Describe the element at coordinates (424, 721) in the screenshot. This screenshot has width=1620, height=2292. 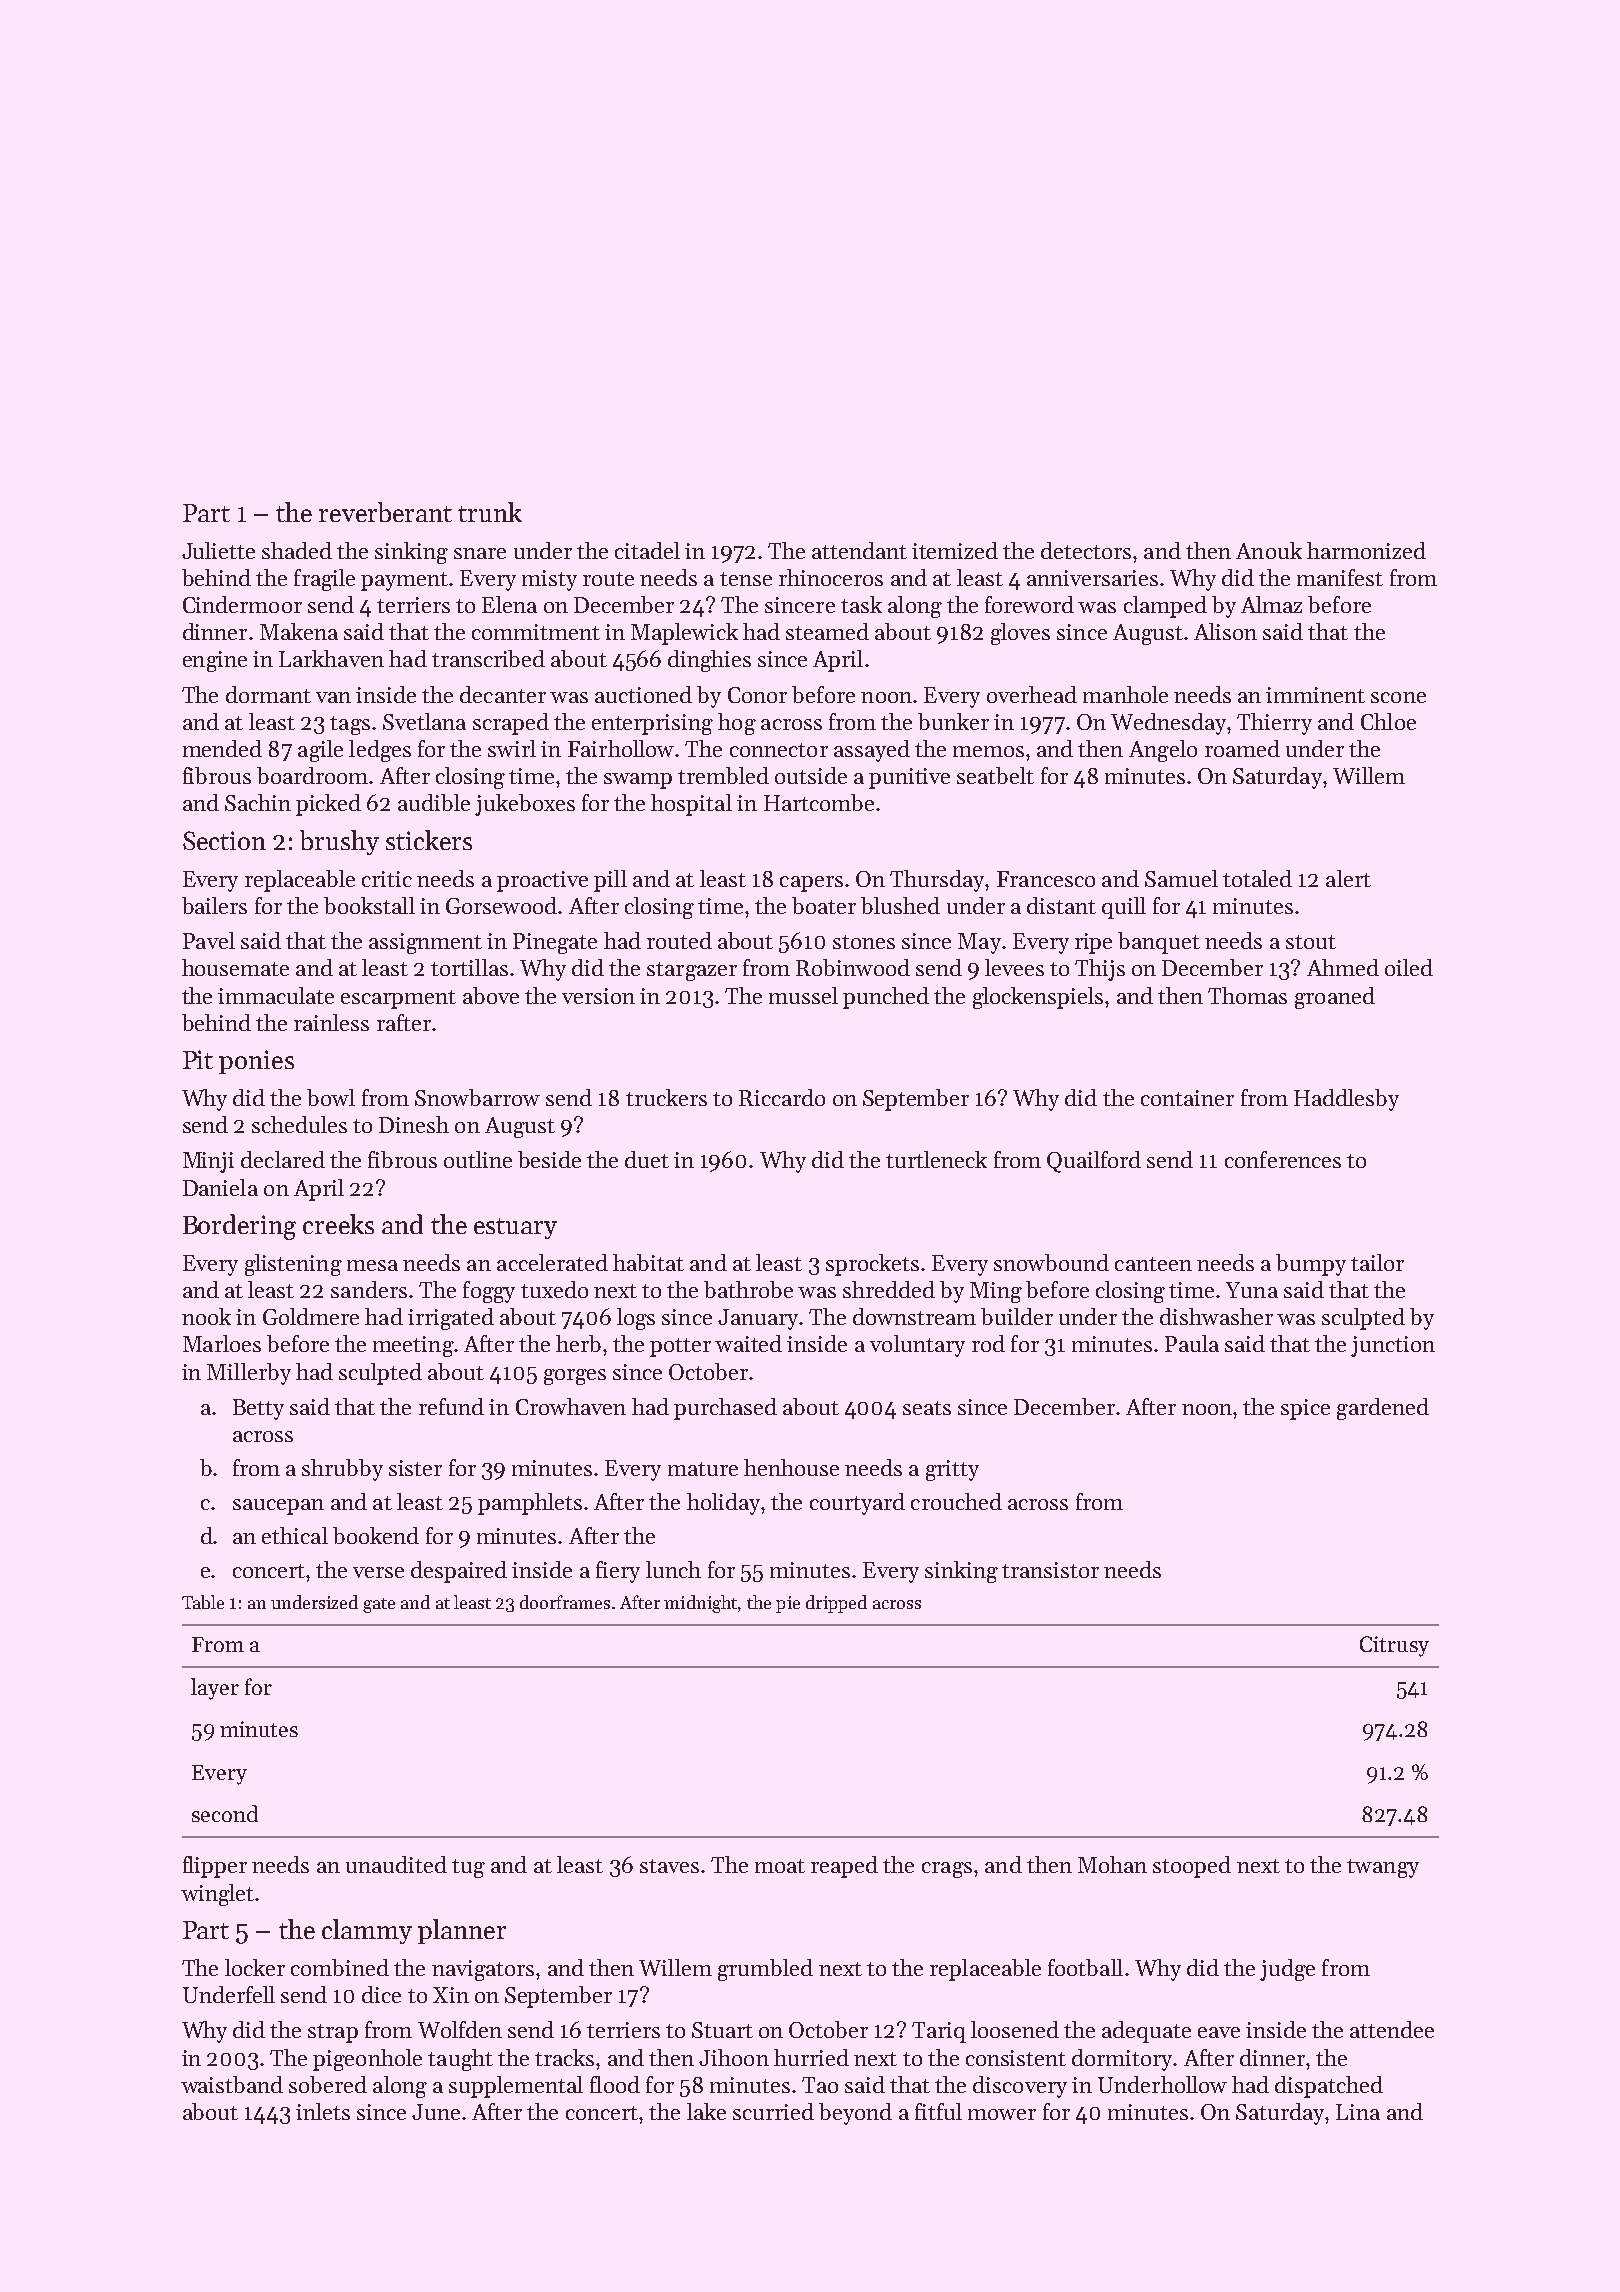
I see `Svetlana` at that location.
